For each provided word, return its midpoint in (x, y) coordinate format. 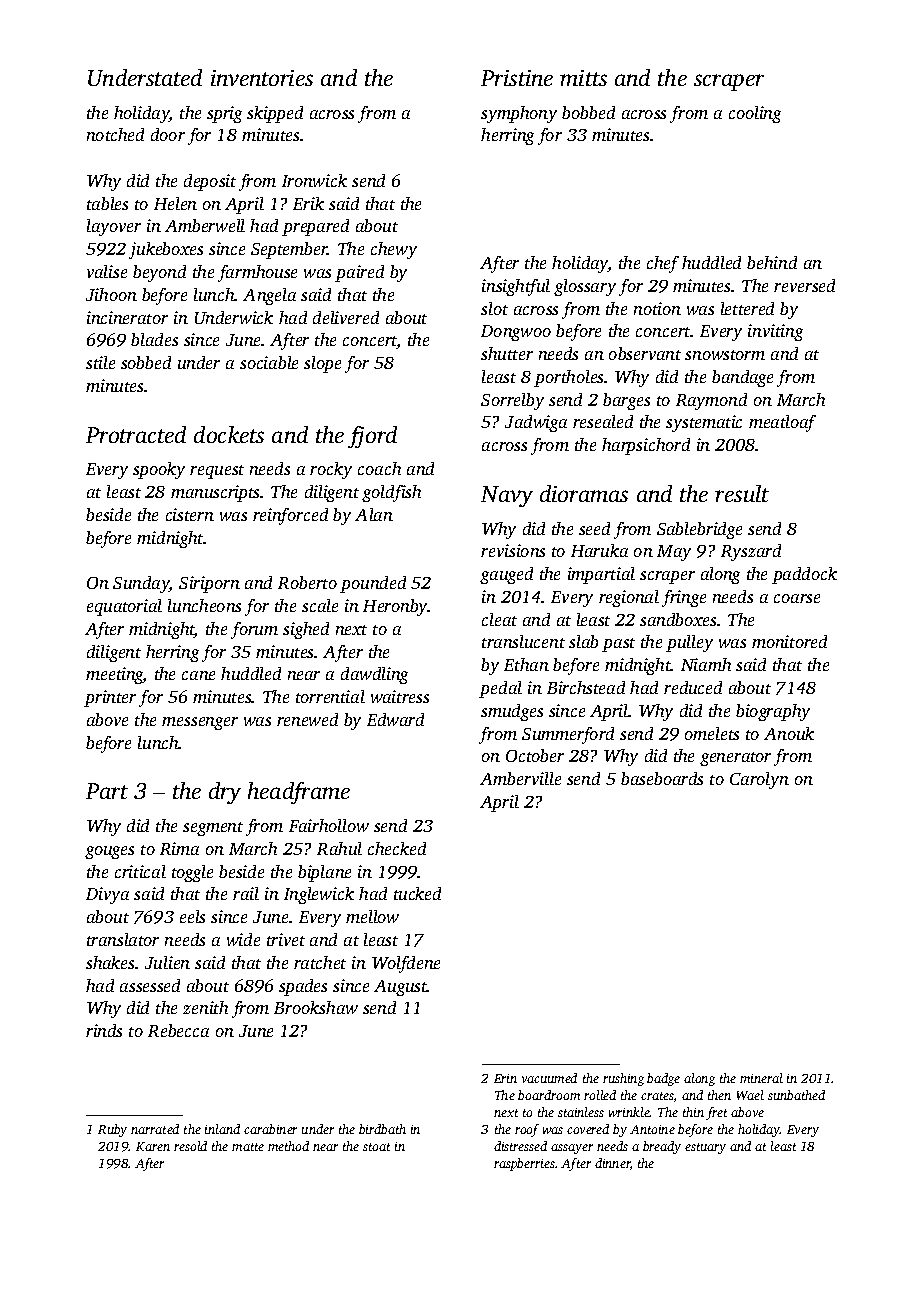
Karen (153, 1146)
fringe (684, 598)
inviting (775, 332)
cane (198, 675)
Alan (374, 514)
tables (107, 203)
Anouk (789, 733)
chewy (394, 250)
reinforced (290, 516)
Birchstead (586, 687)
